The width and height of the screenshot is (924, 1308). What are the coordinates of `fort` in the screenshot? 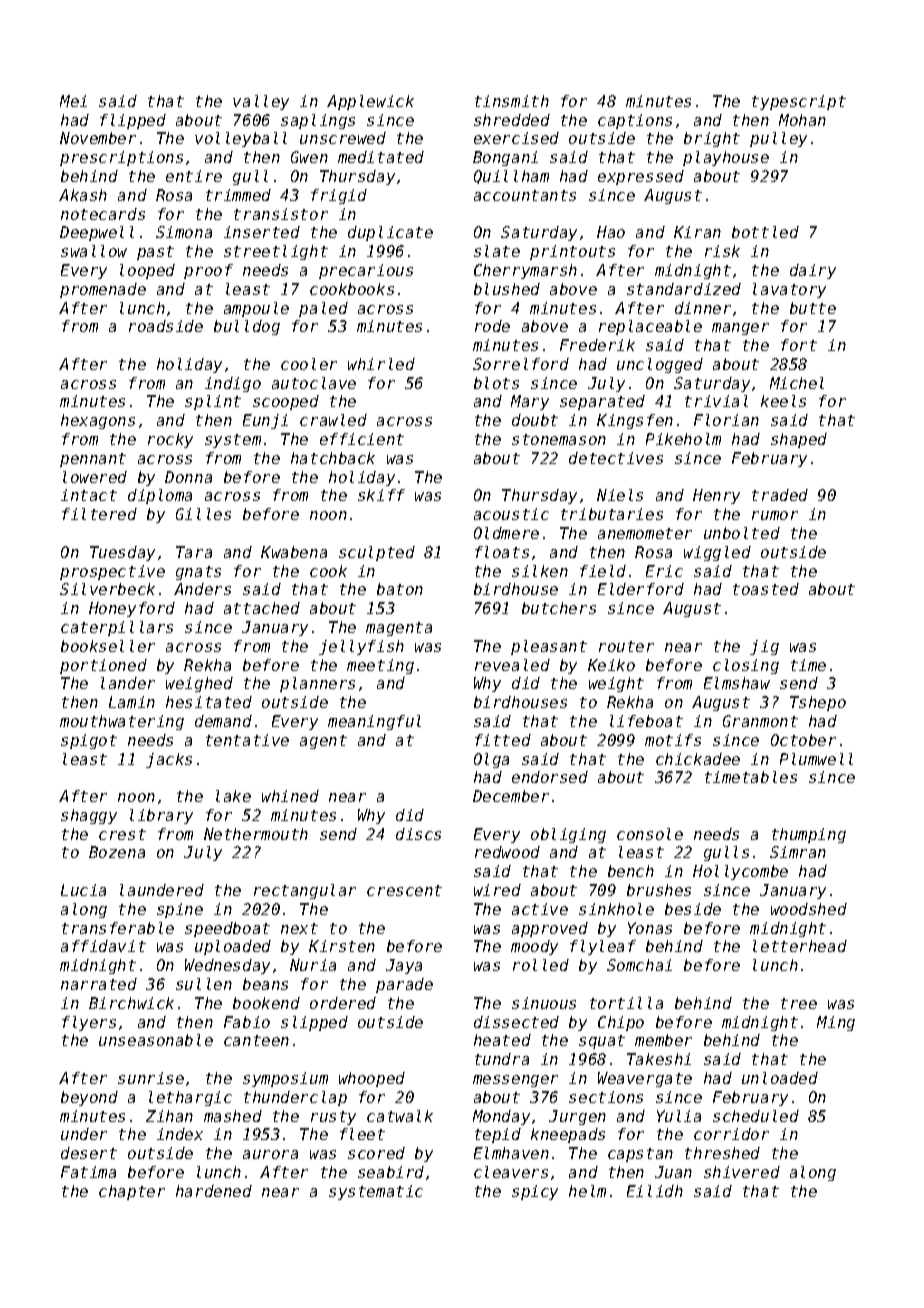 It's located at (799, 345).
